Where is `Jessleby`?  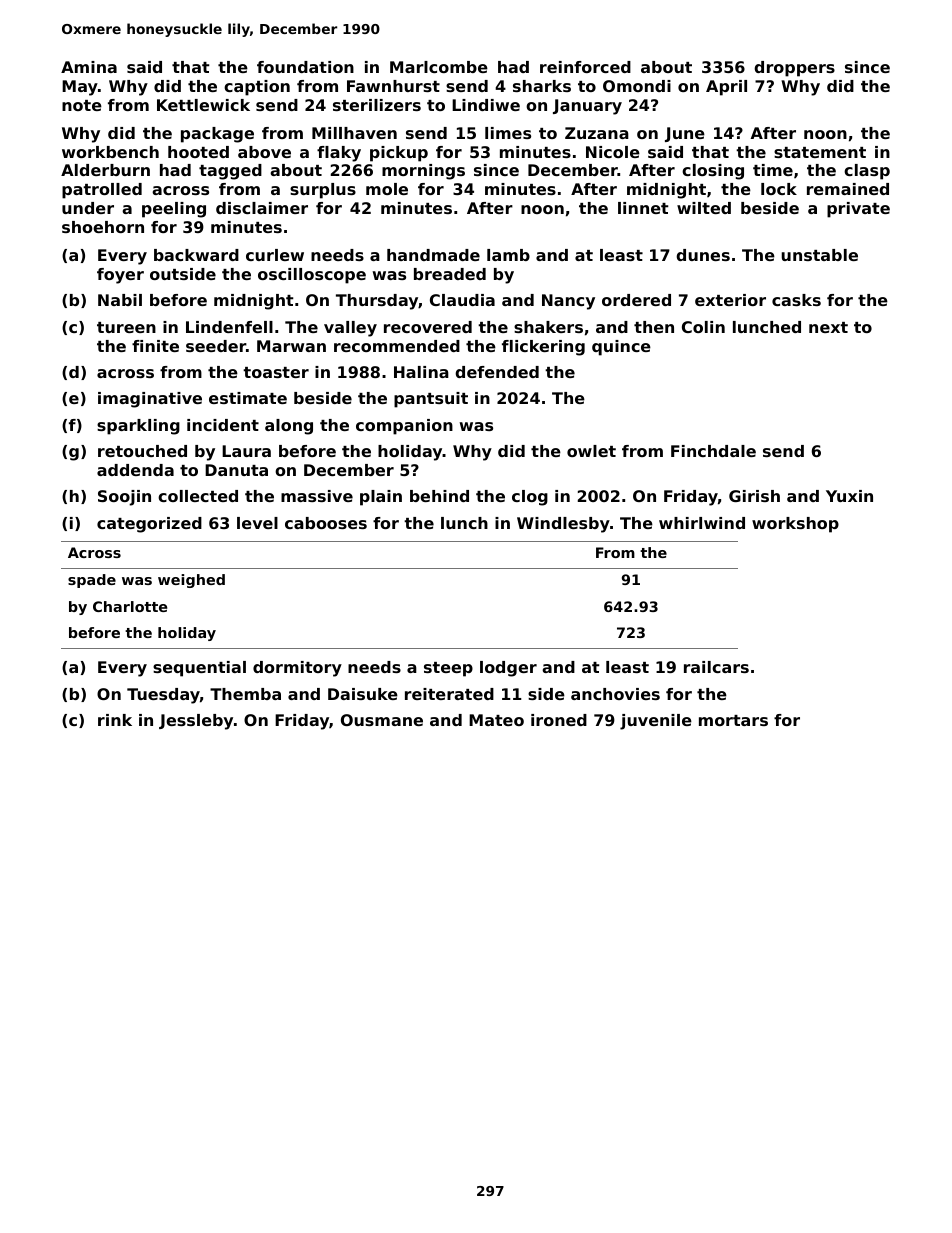
Jessleby is located at coordinates (196, 722).
